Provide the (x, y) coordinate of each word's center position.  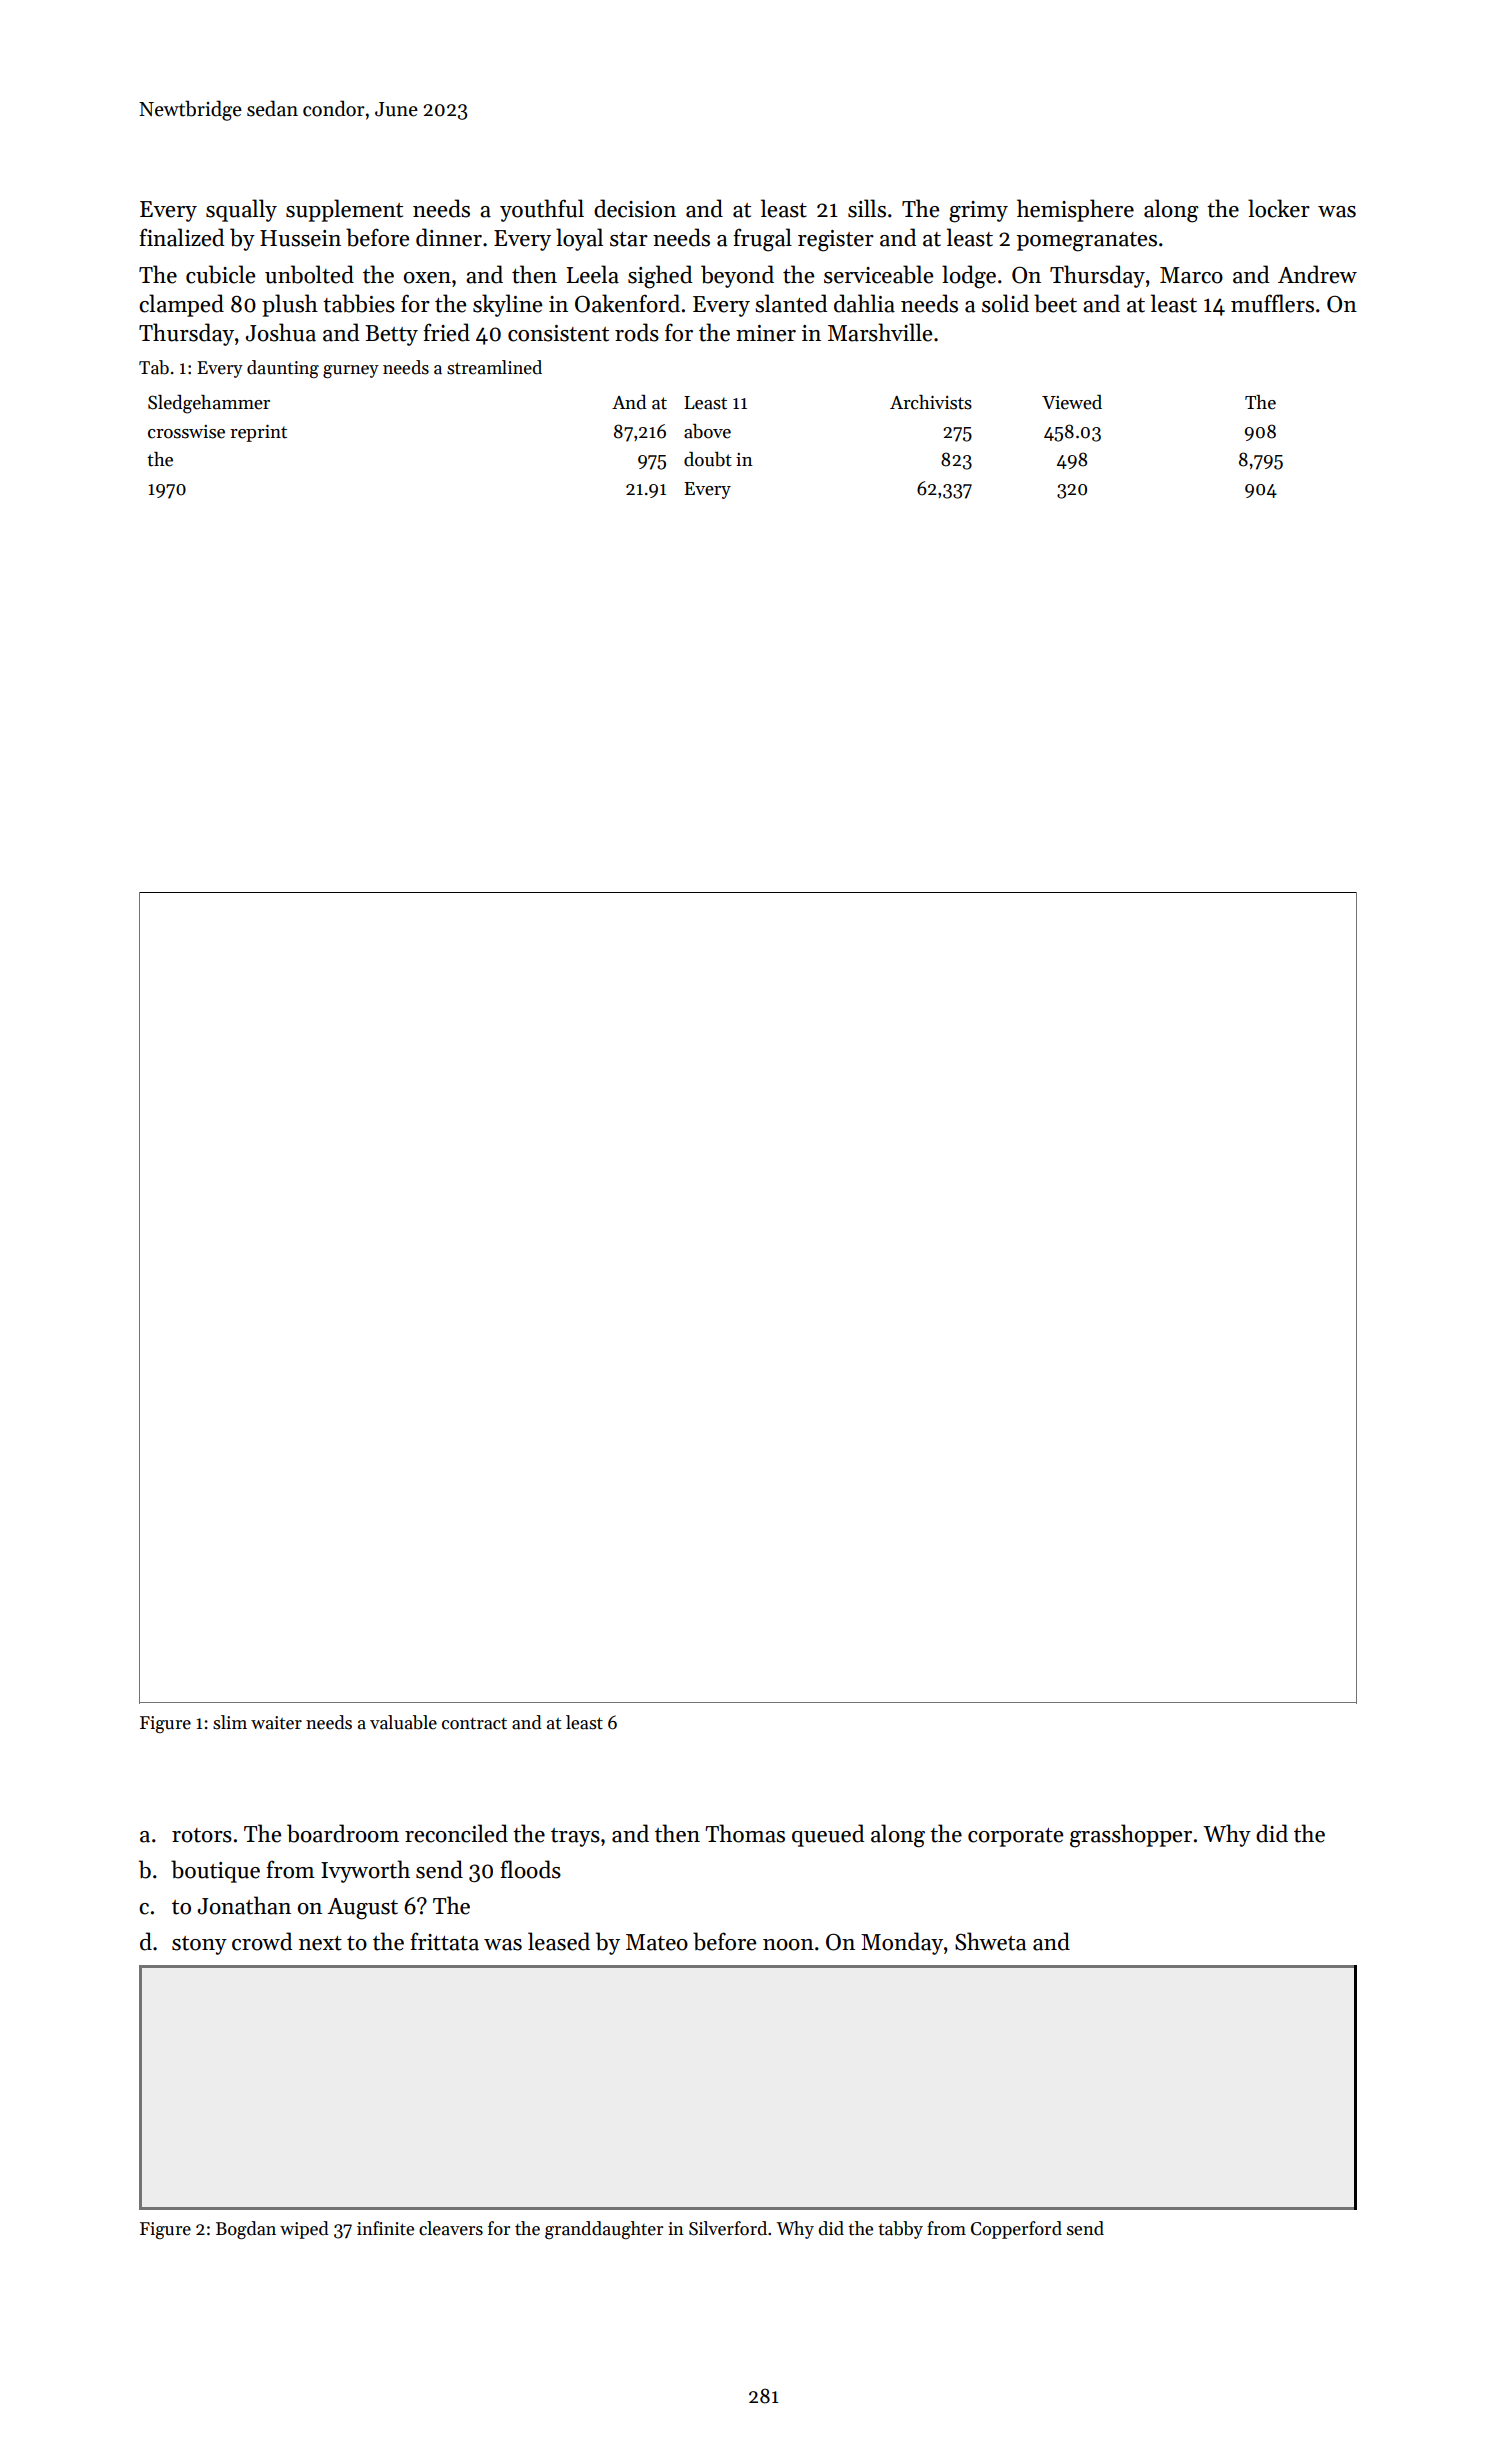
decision (635, 208)
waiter (276, 1723)
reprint (258, 433)
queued (828, 1835)
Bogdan (246, 2230)
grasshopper (1131, 1836)
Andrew (1317, 274)
